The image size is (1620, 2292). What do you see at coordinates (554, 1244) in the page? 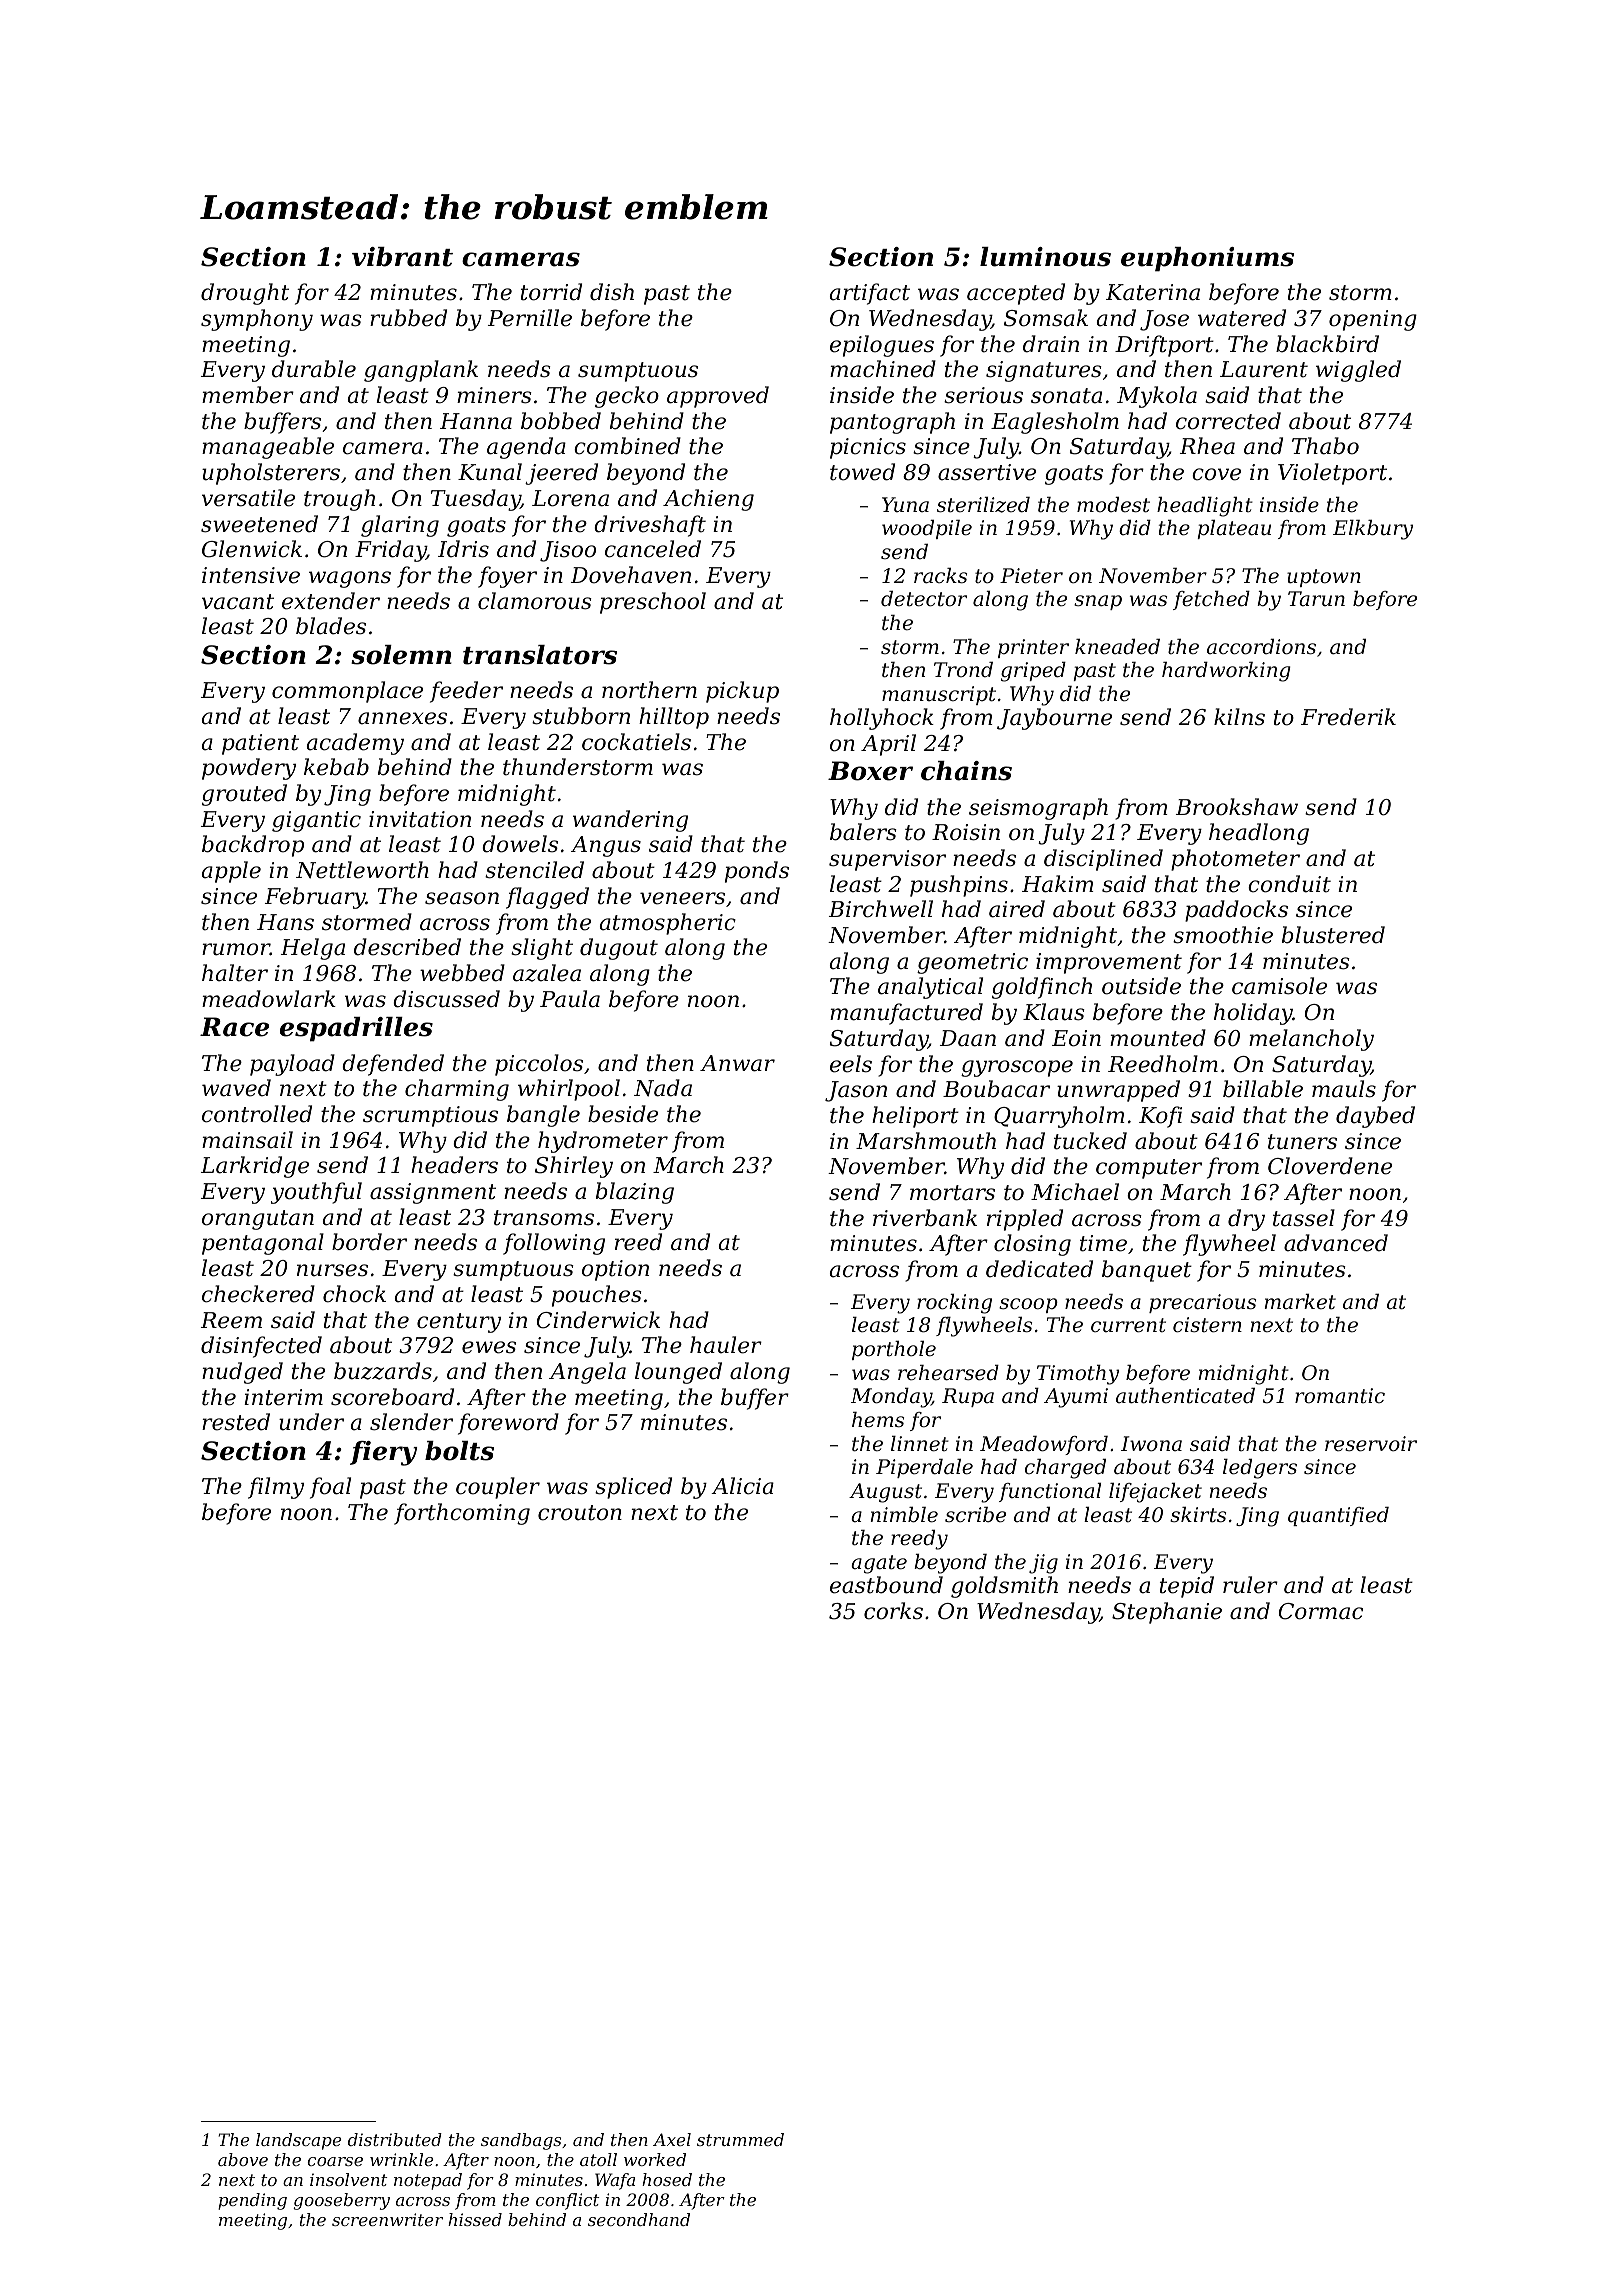
I see `following` at bounding box center [554, 1244].
